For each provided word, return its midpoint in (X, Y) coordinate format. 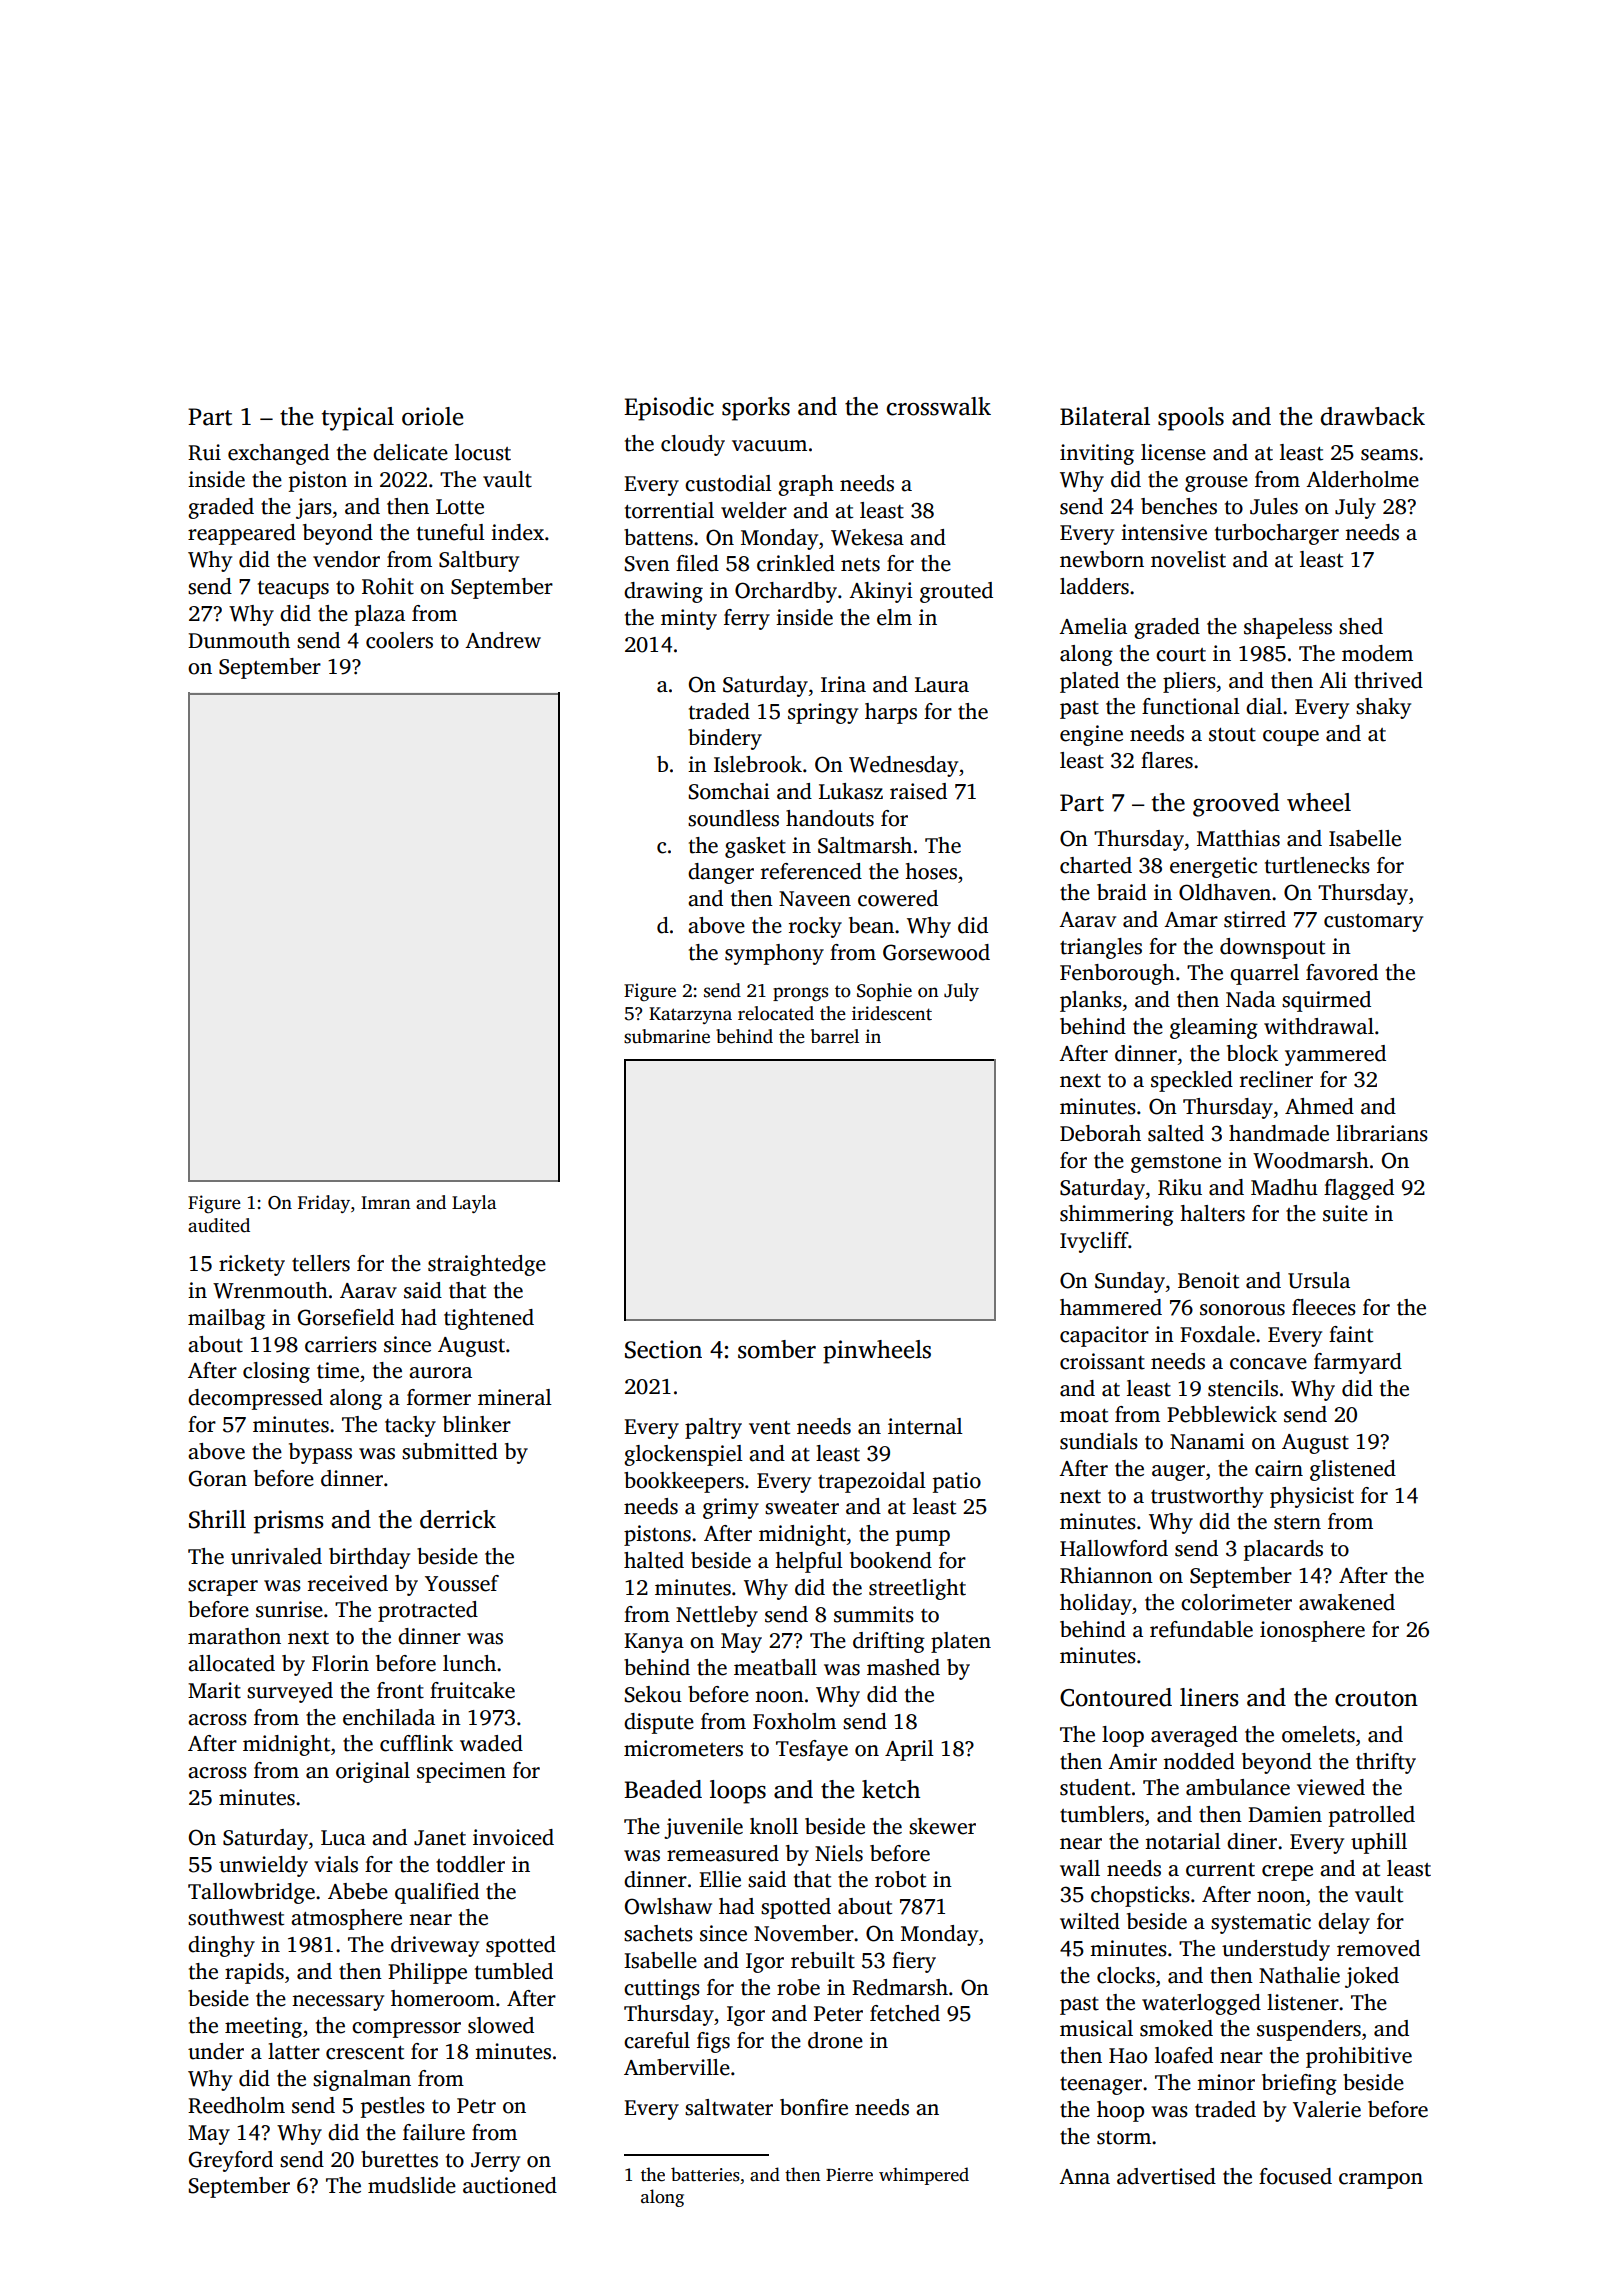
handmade (1279, 1133)
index (517, 532)
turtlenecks (1317, 865)
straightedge (487, 1265)
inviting (1097, 454)
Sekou (653, 1694)
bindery (725, 739)
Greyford (231, 2161)
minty (689, 619)
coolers (399, 640)
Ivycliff (1094, 1242)
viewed (1331, 1787)
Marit (214, 1690)
